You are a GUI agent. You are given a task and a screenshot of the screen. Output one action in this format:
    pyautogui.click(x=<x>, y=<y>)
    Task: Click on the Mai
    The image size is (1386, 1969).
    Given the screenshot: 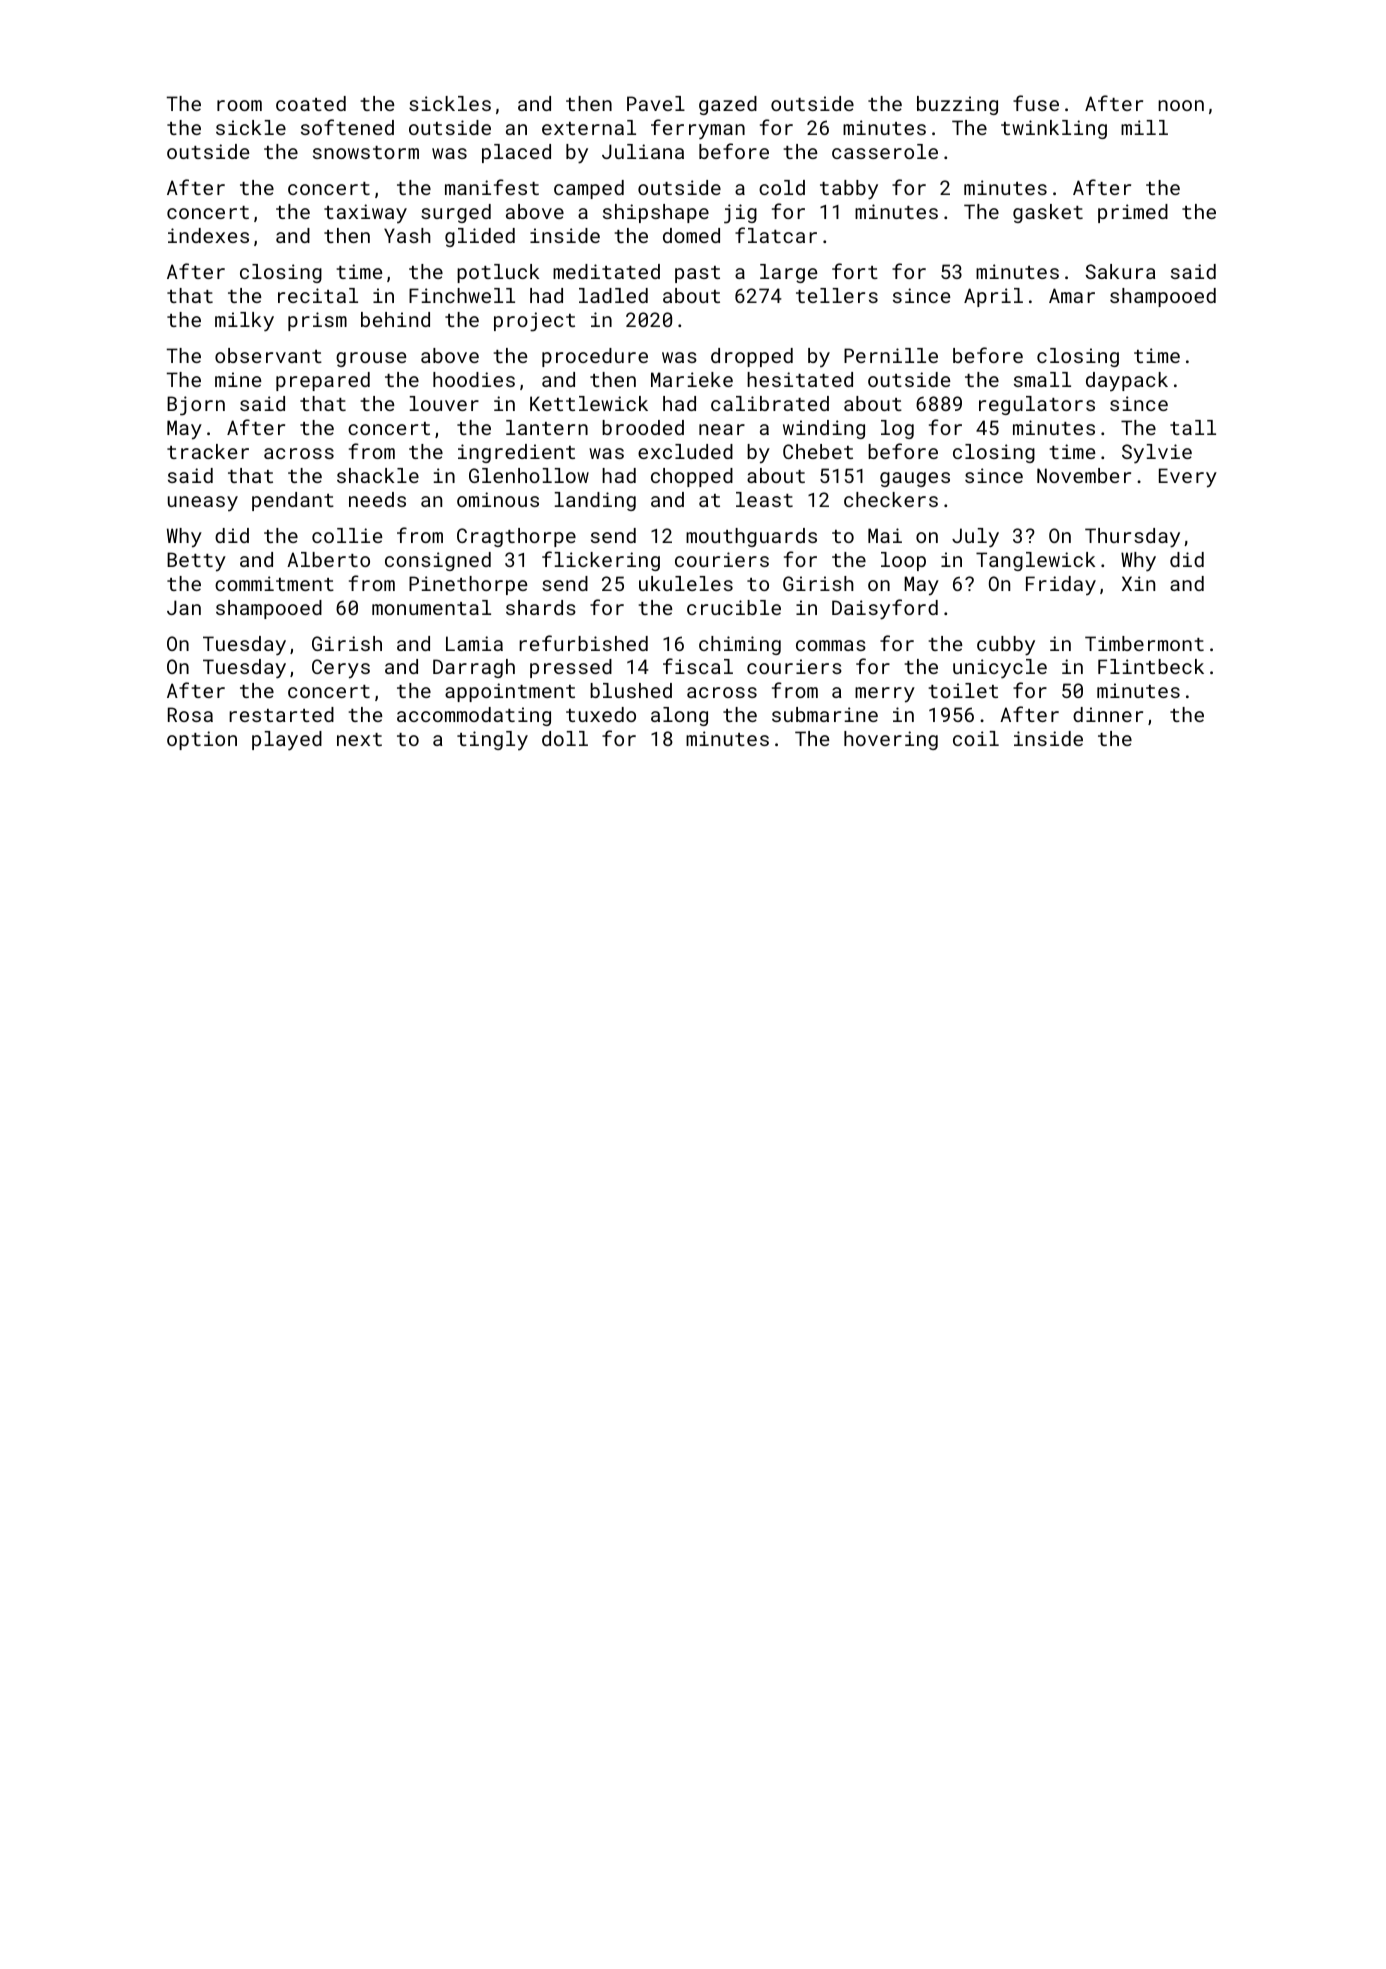 What is the action you would take?
    pyautogui.click(x=885, y=535)
